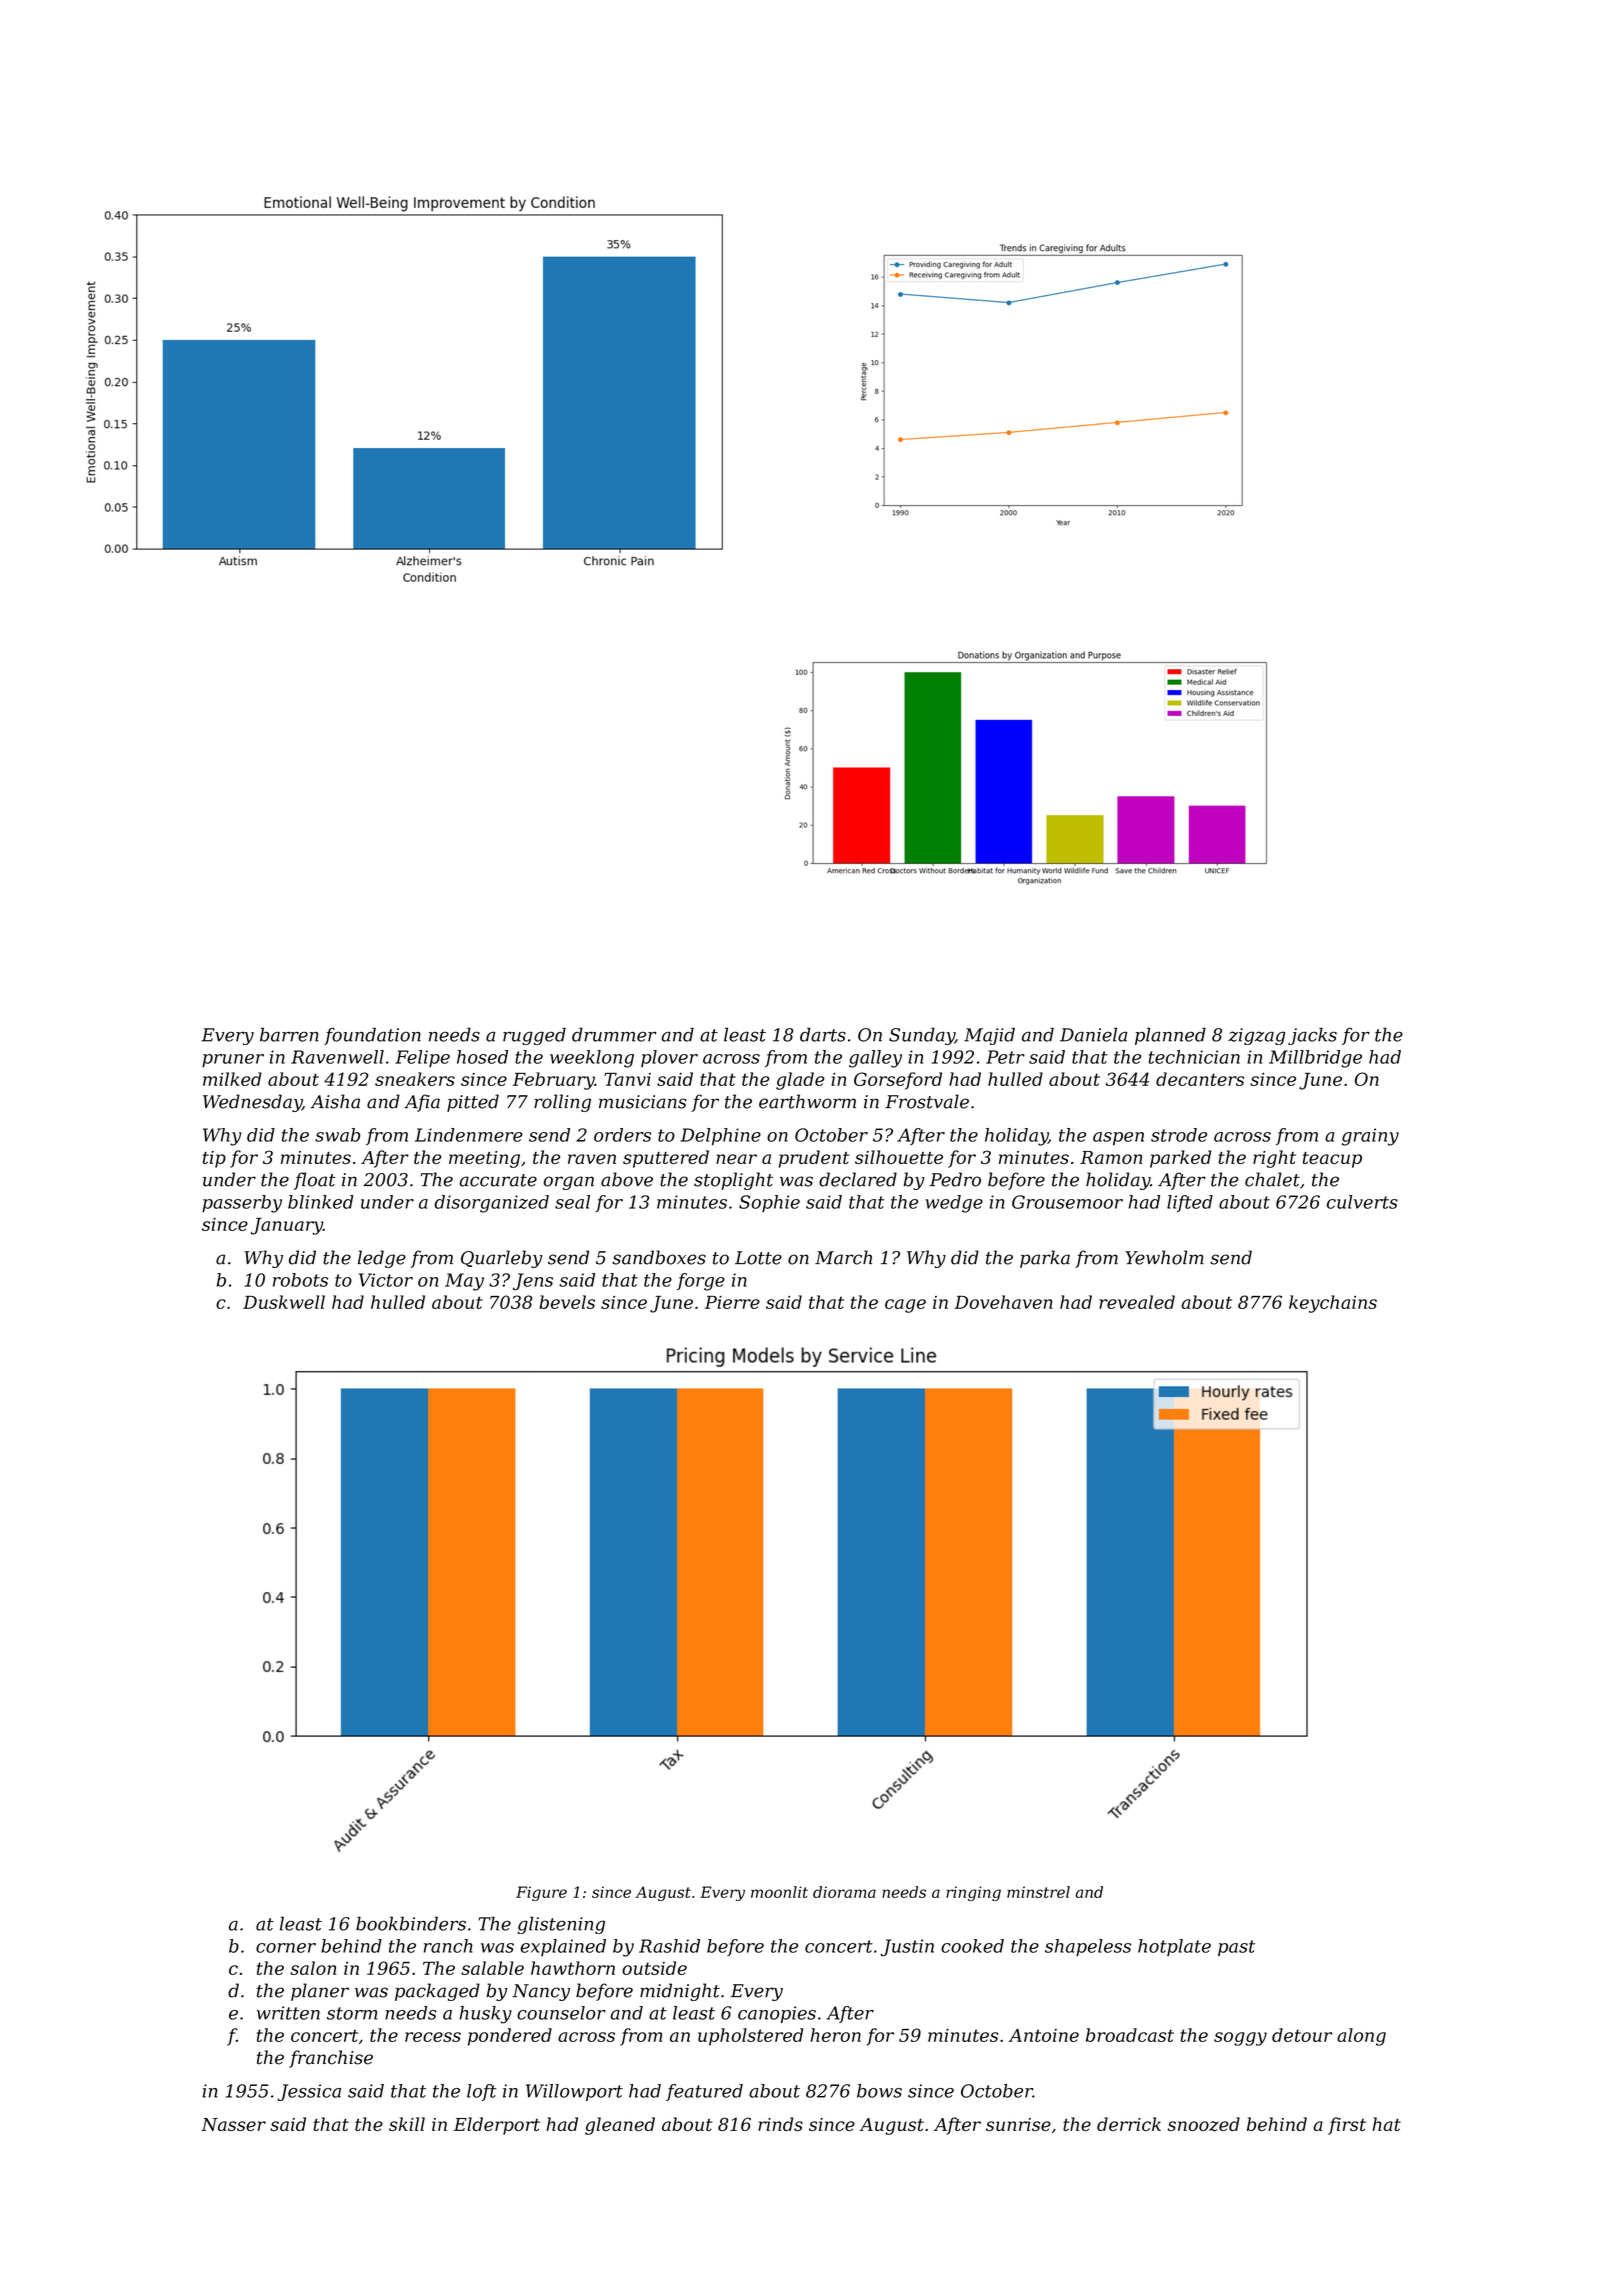 This image has height=2292, width=1620. Describe the element at coordinates (233, 2124) in the image. I see `Nasser` at that location.
